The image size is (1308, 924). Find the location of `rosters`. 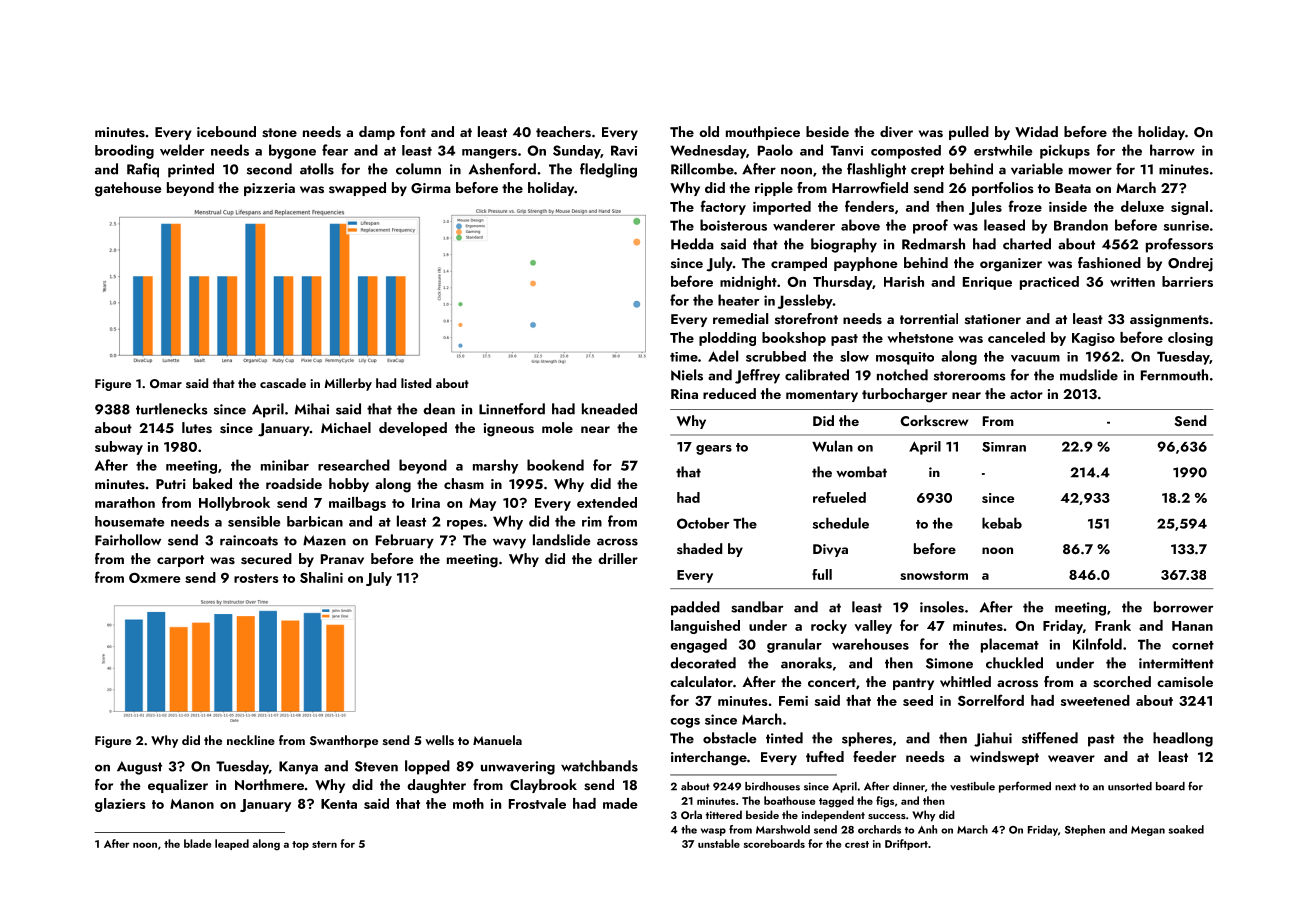

rosters is located at coordinates (256, 578).
